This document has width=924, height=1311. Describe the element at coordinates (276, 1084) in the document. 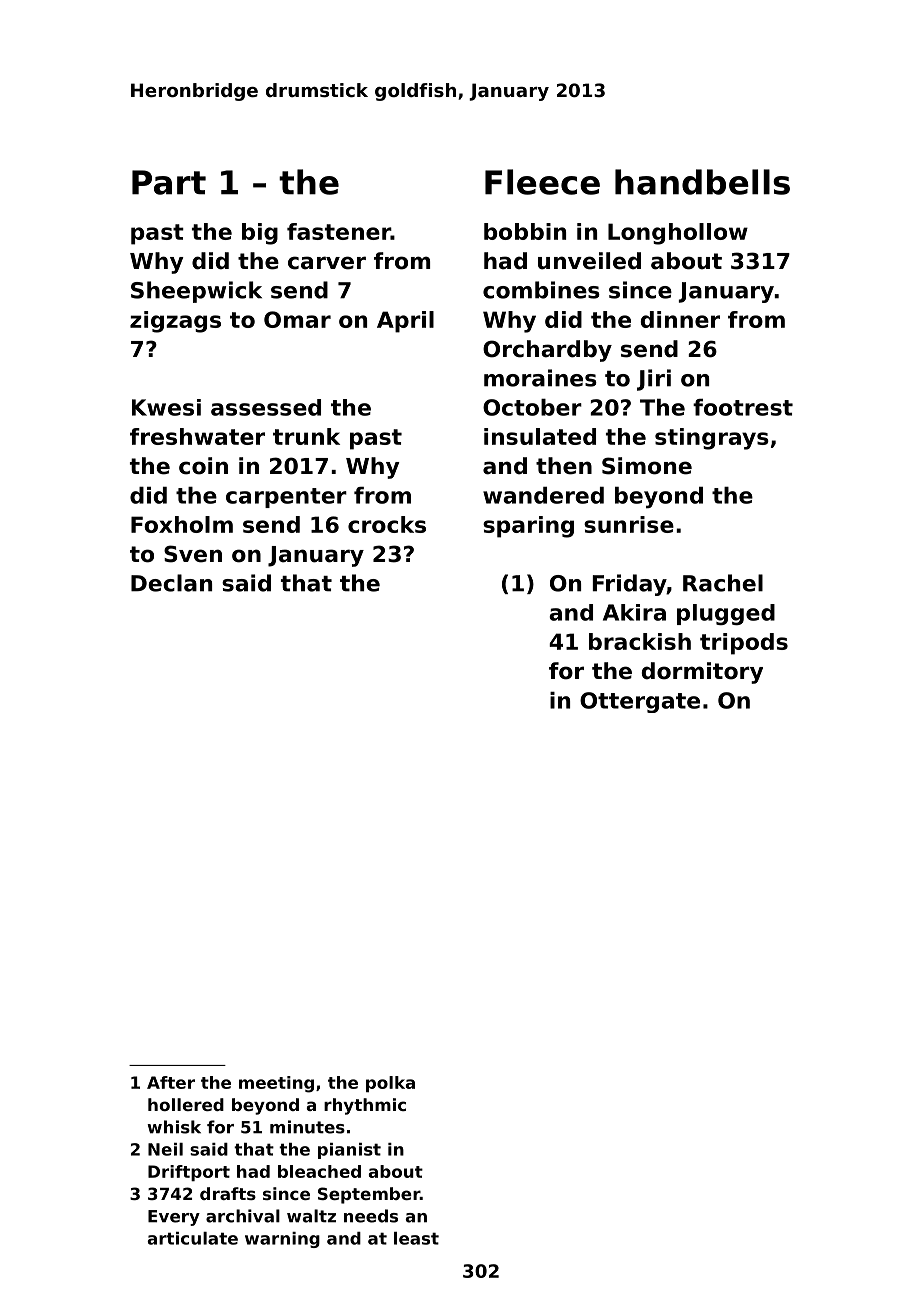

I see `meeting` at that location.
